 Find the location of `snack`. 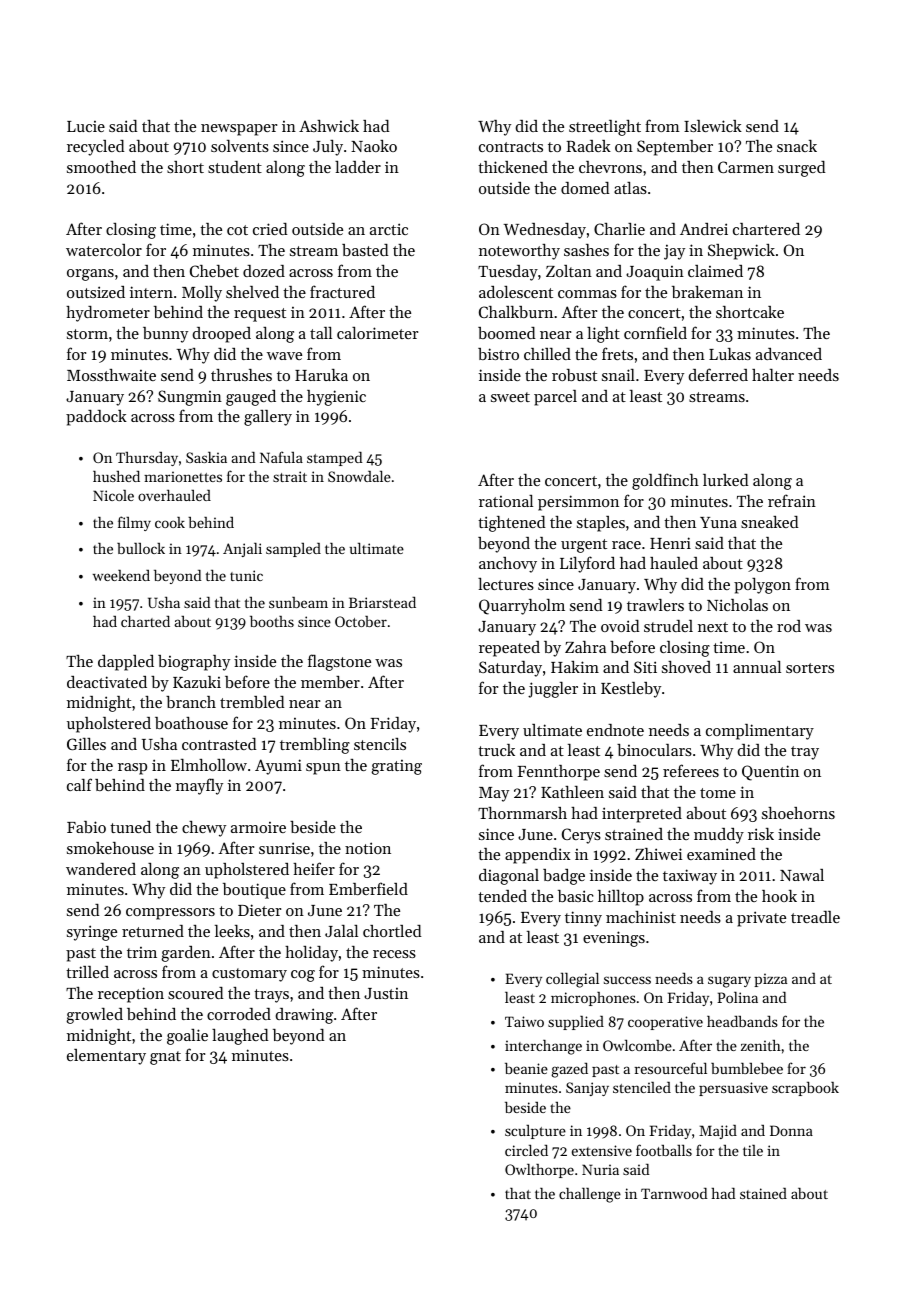

snack is located at coordinates (797, 146).
